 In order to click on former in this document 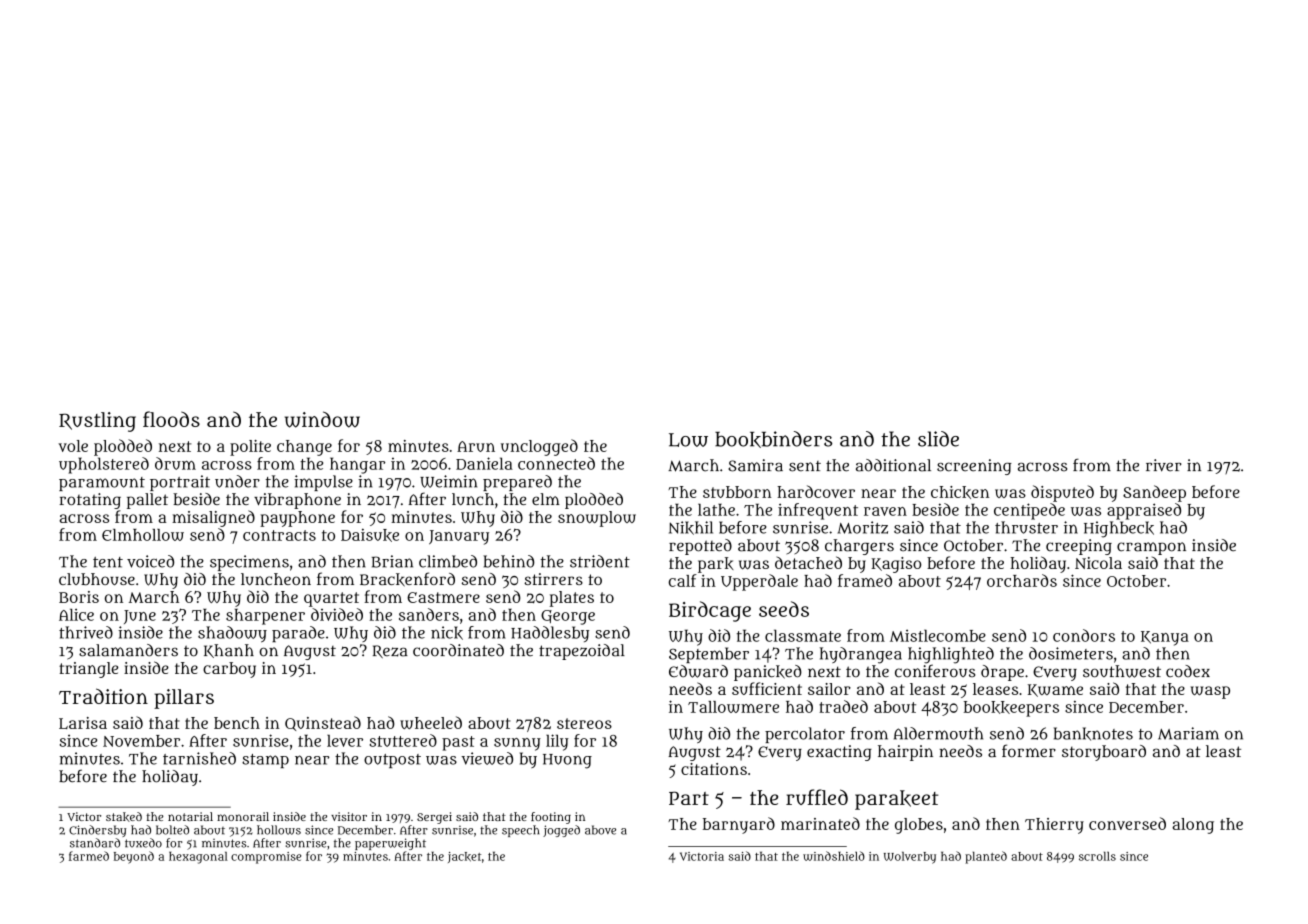, I will do `click(1029, 750)`.
